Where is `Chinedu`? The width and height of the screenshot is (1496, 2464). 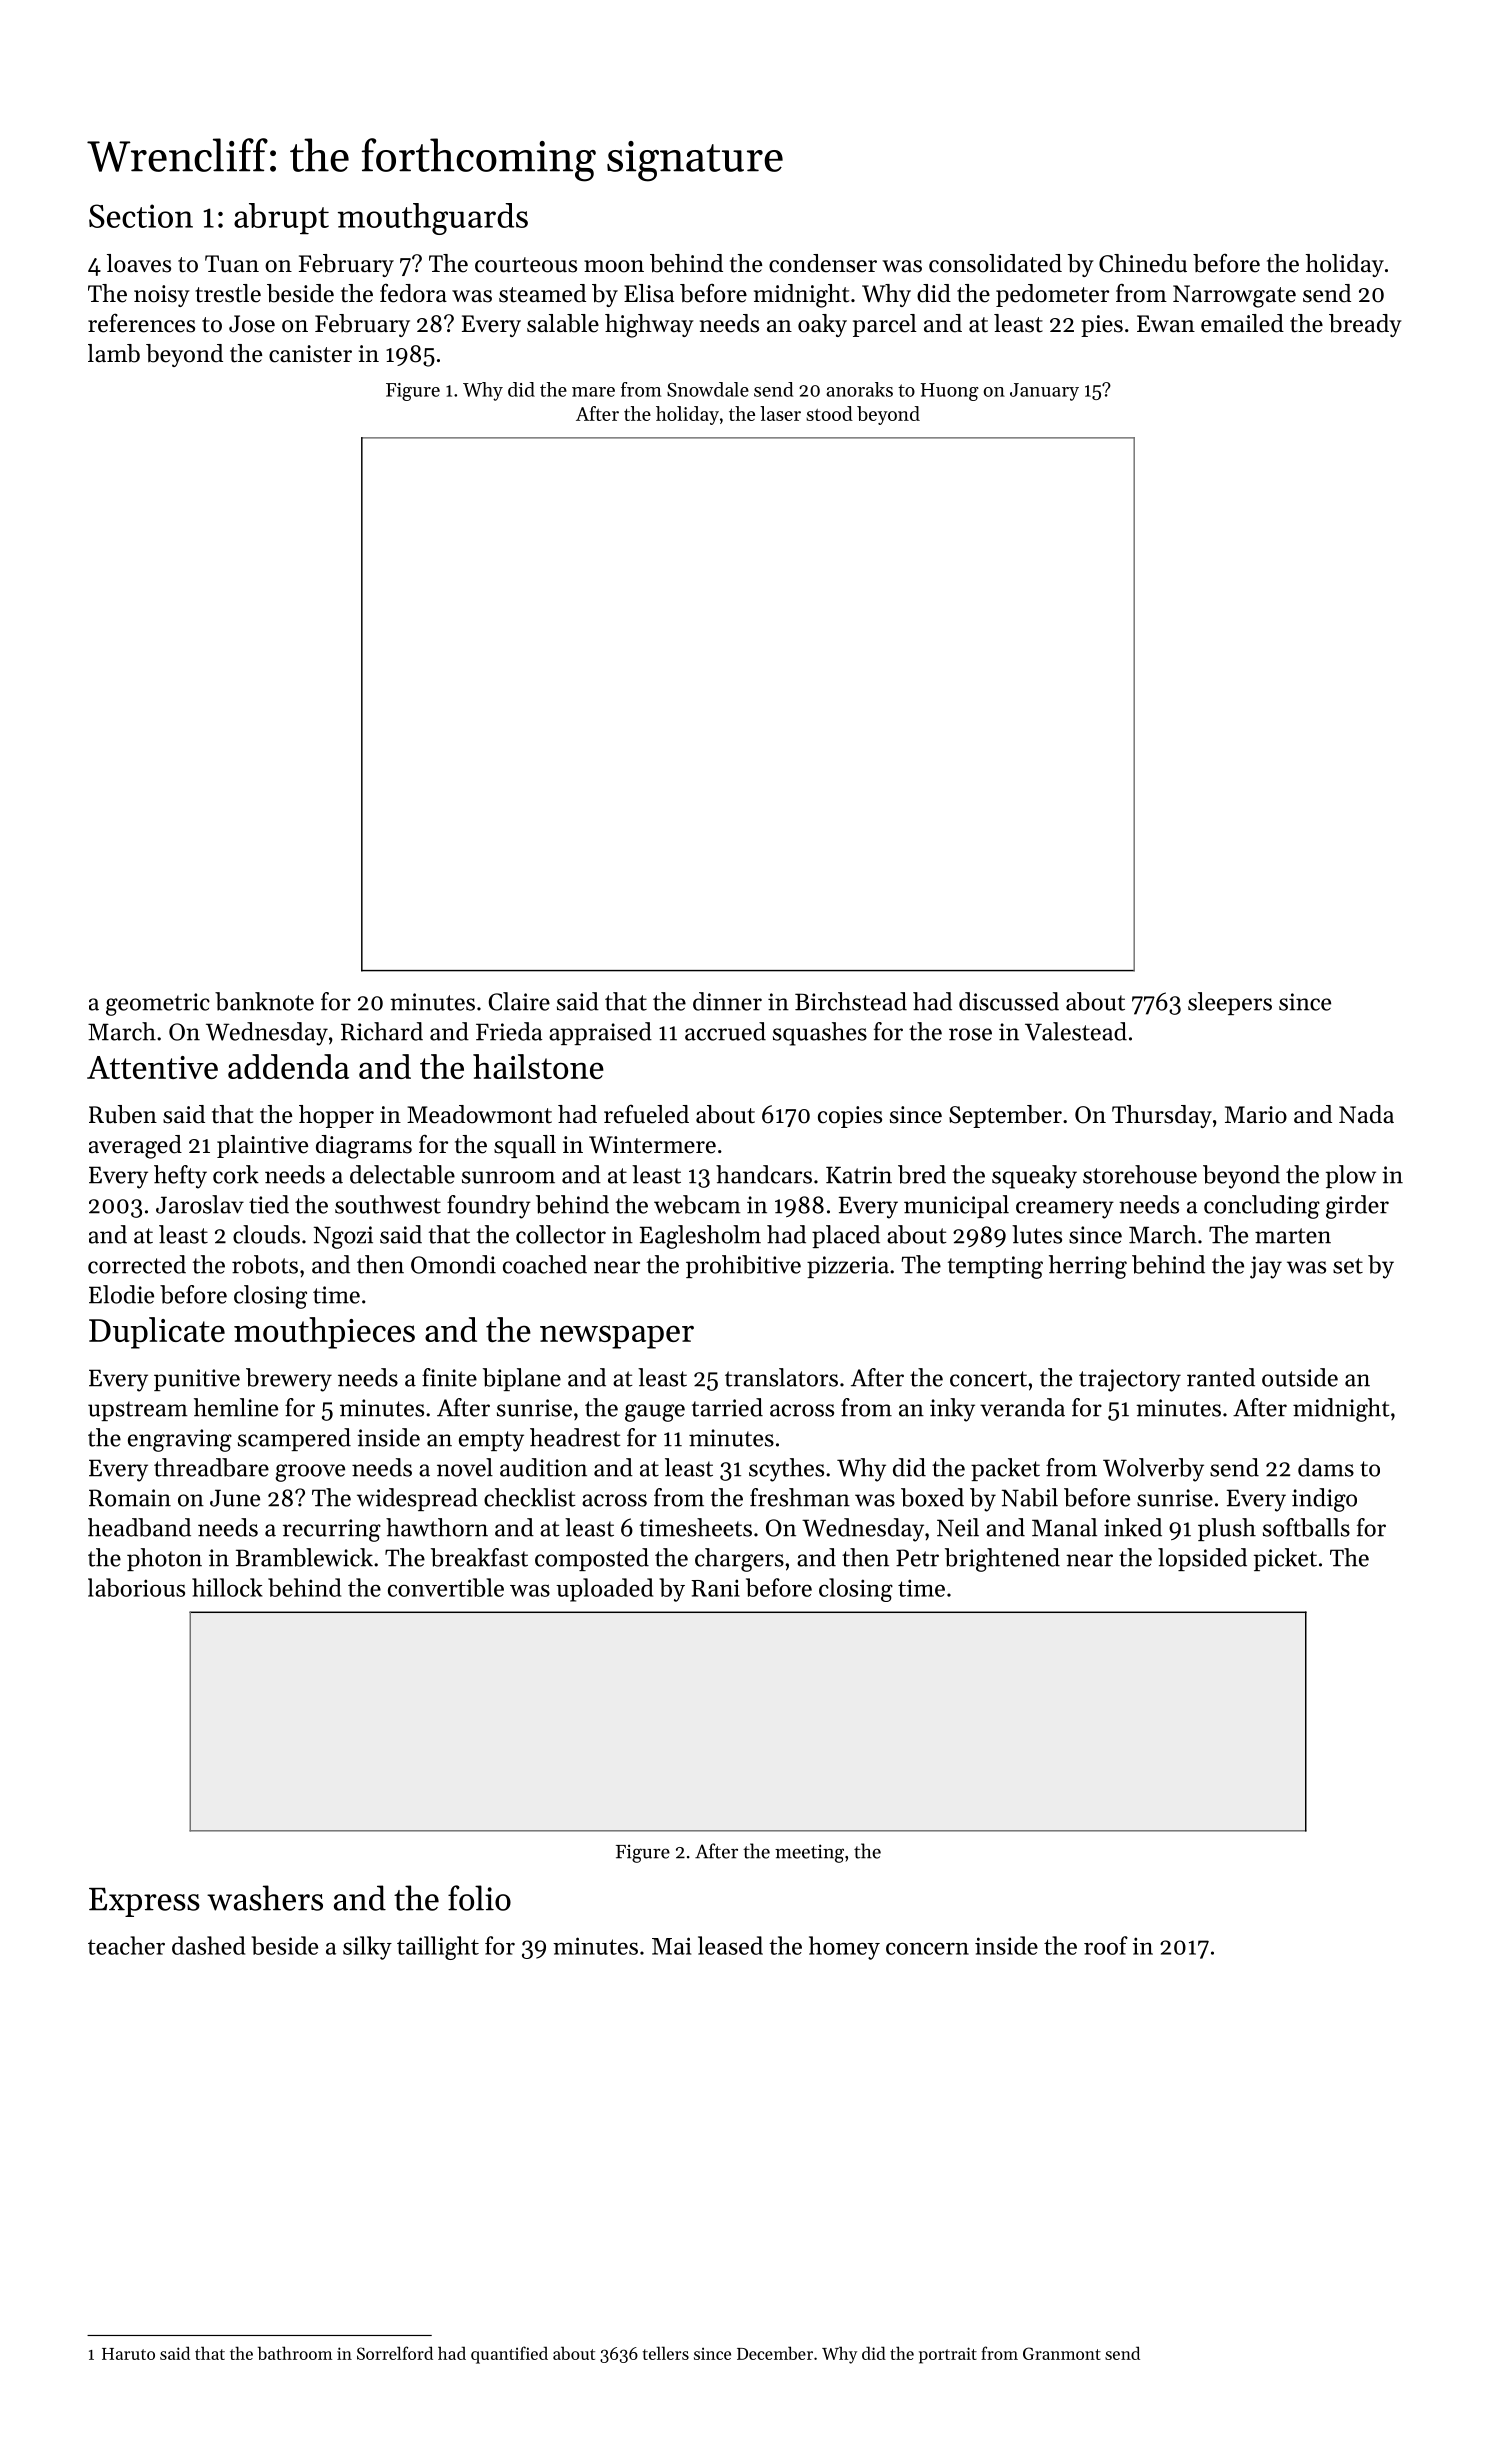 Chinedu is located at coordinates (1143, 263).
